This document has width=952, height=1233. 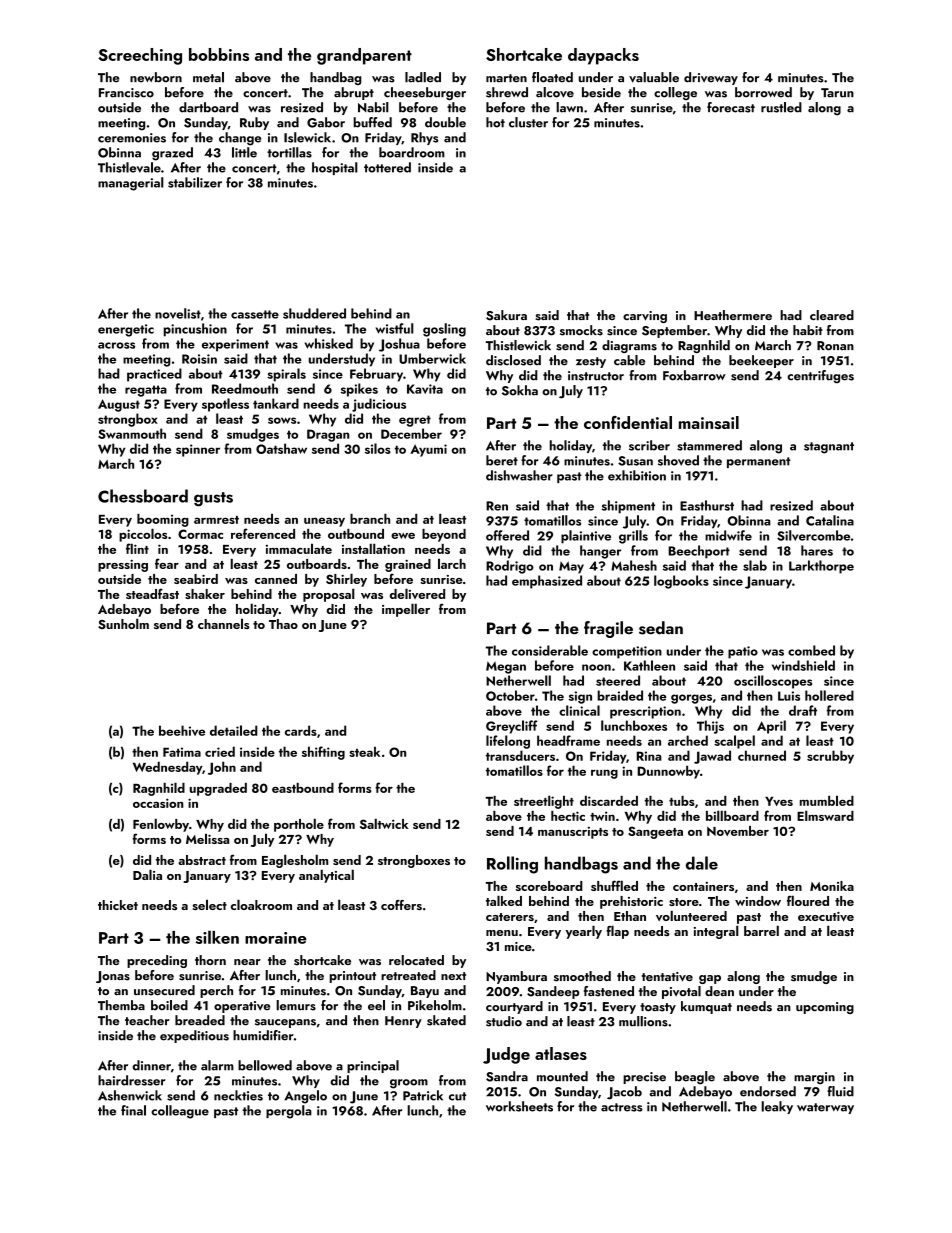 I want to click on Tarun, so click(x=837, y=93).
